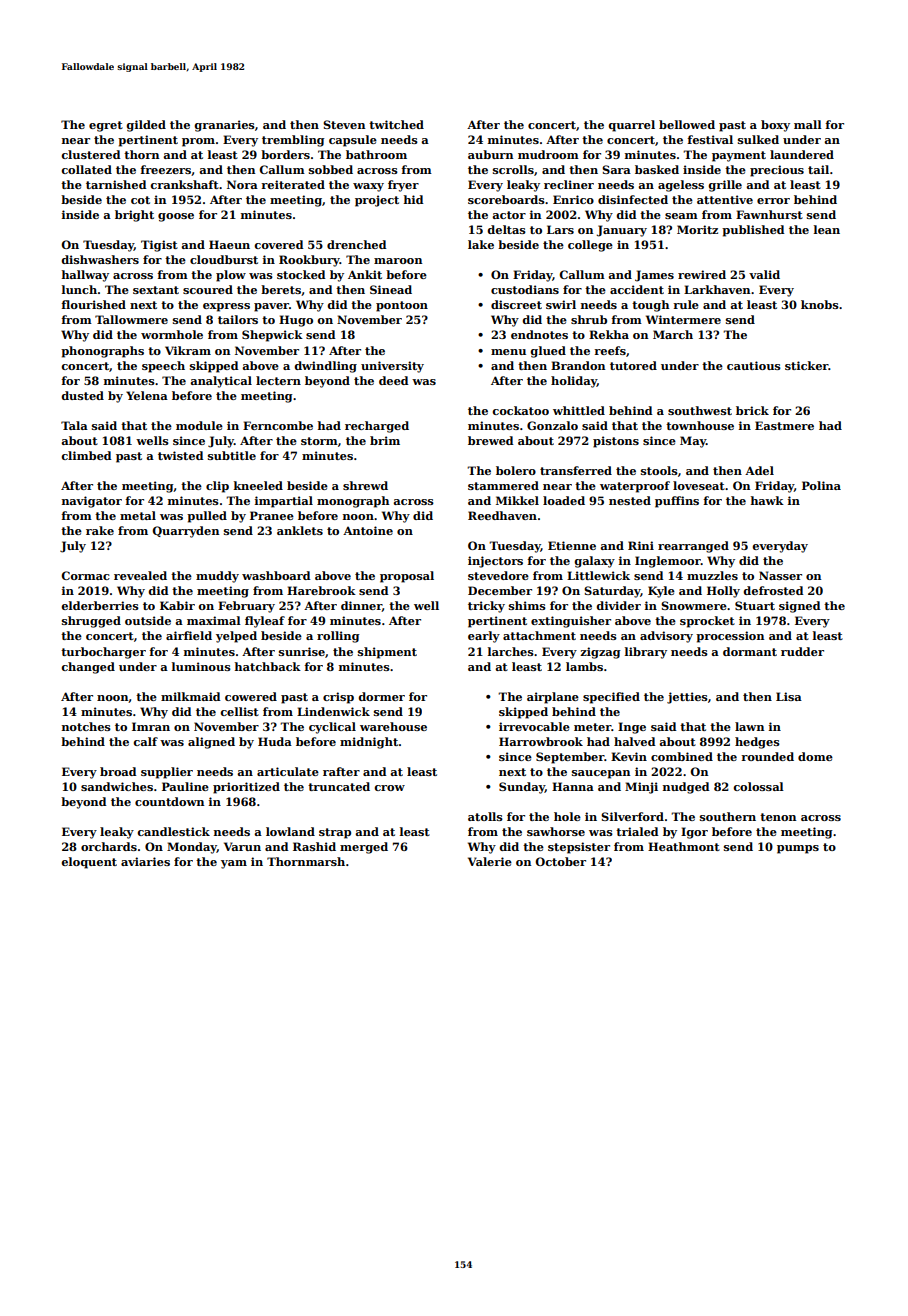  Describe the element at coordinates (759, 786) in the document. I see `colossal` at that location.
